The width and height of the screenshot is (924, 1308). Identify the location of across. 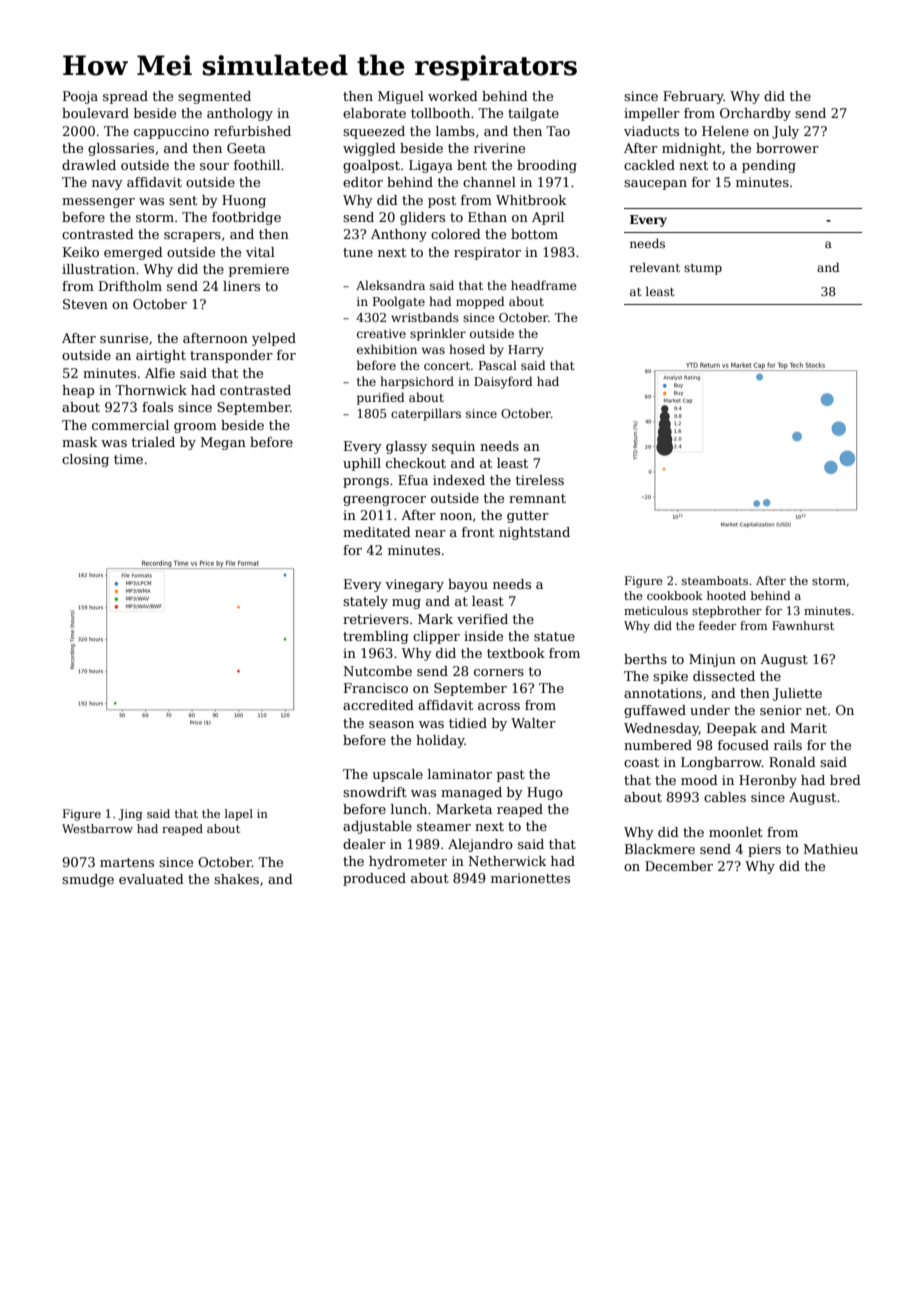
(499, 706).
